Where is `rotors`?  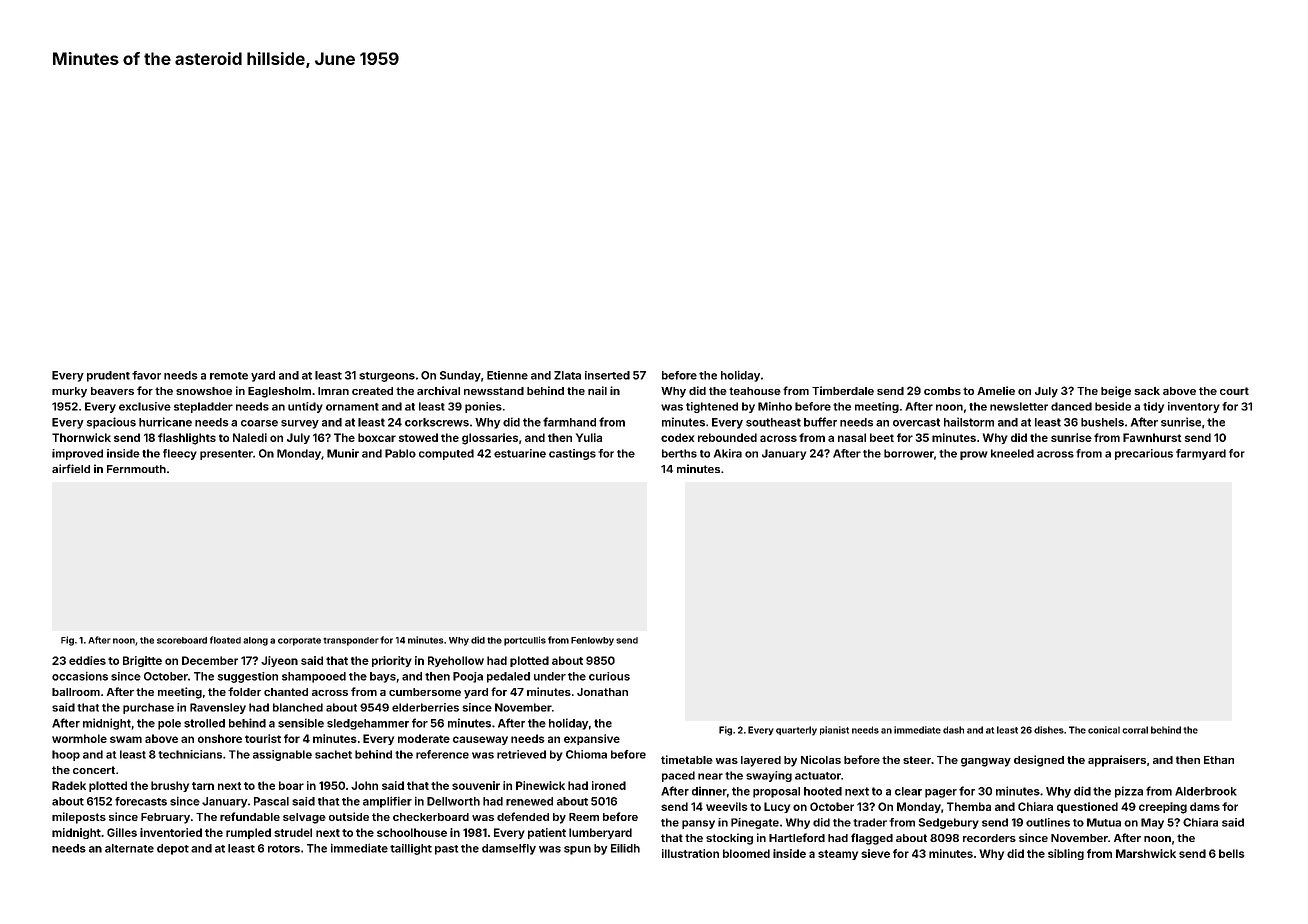 rotors is located at coordinates (284, 849).
